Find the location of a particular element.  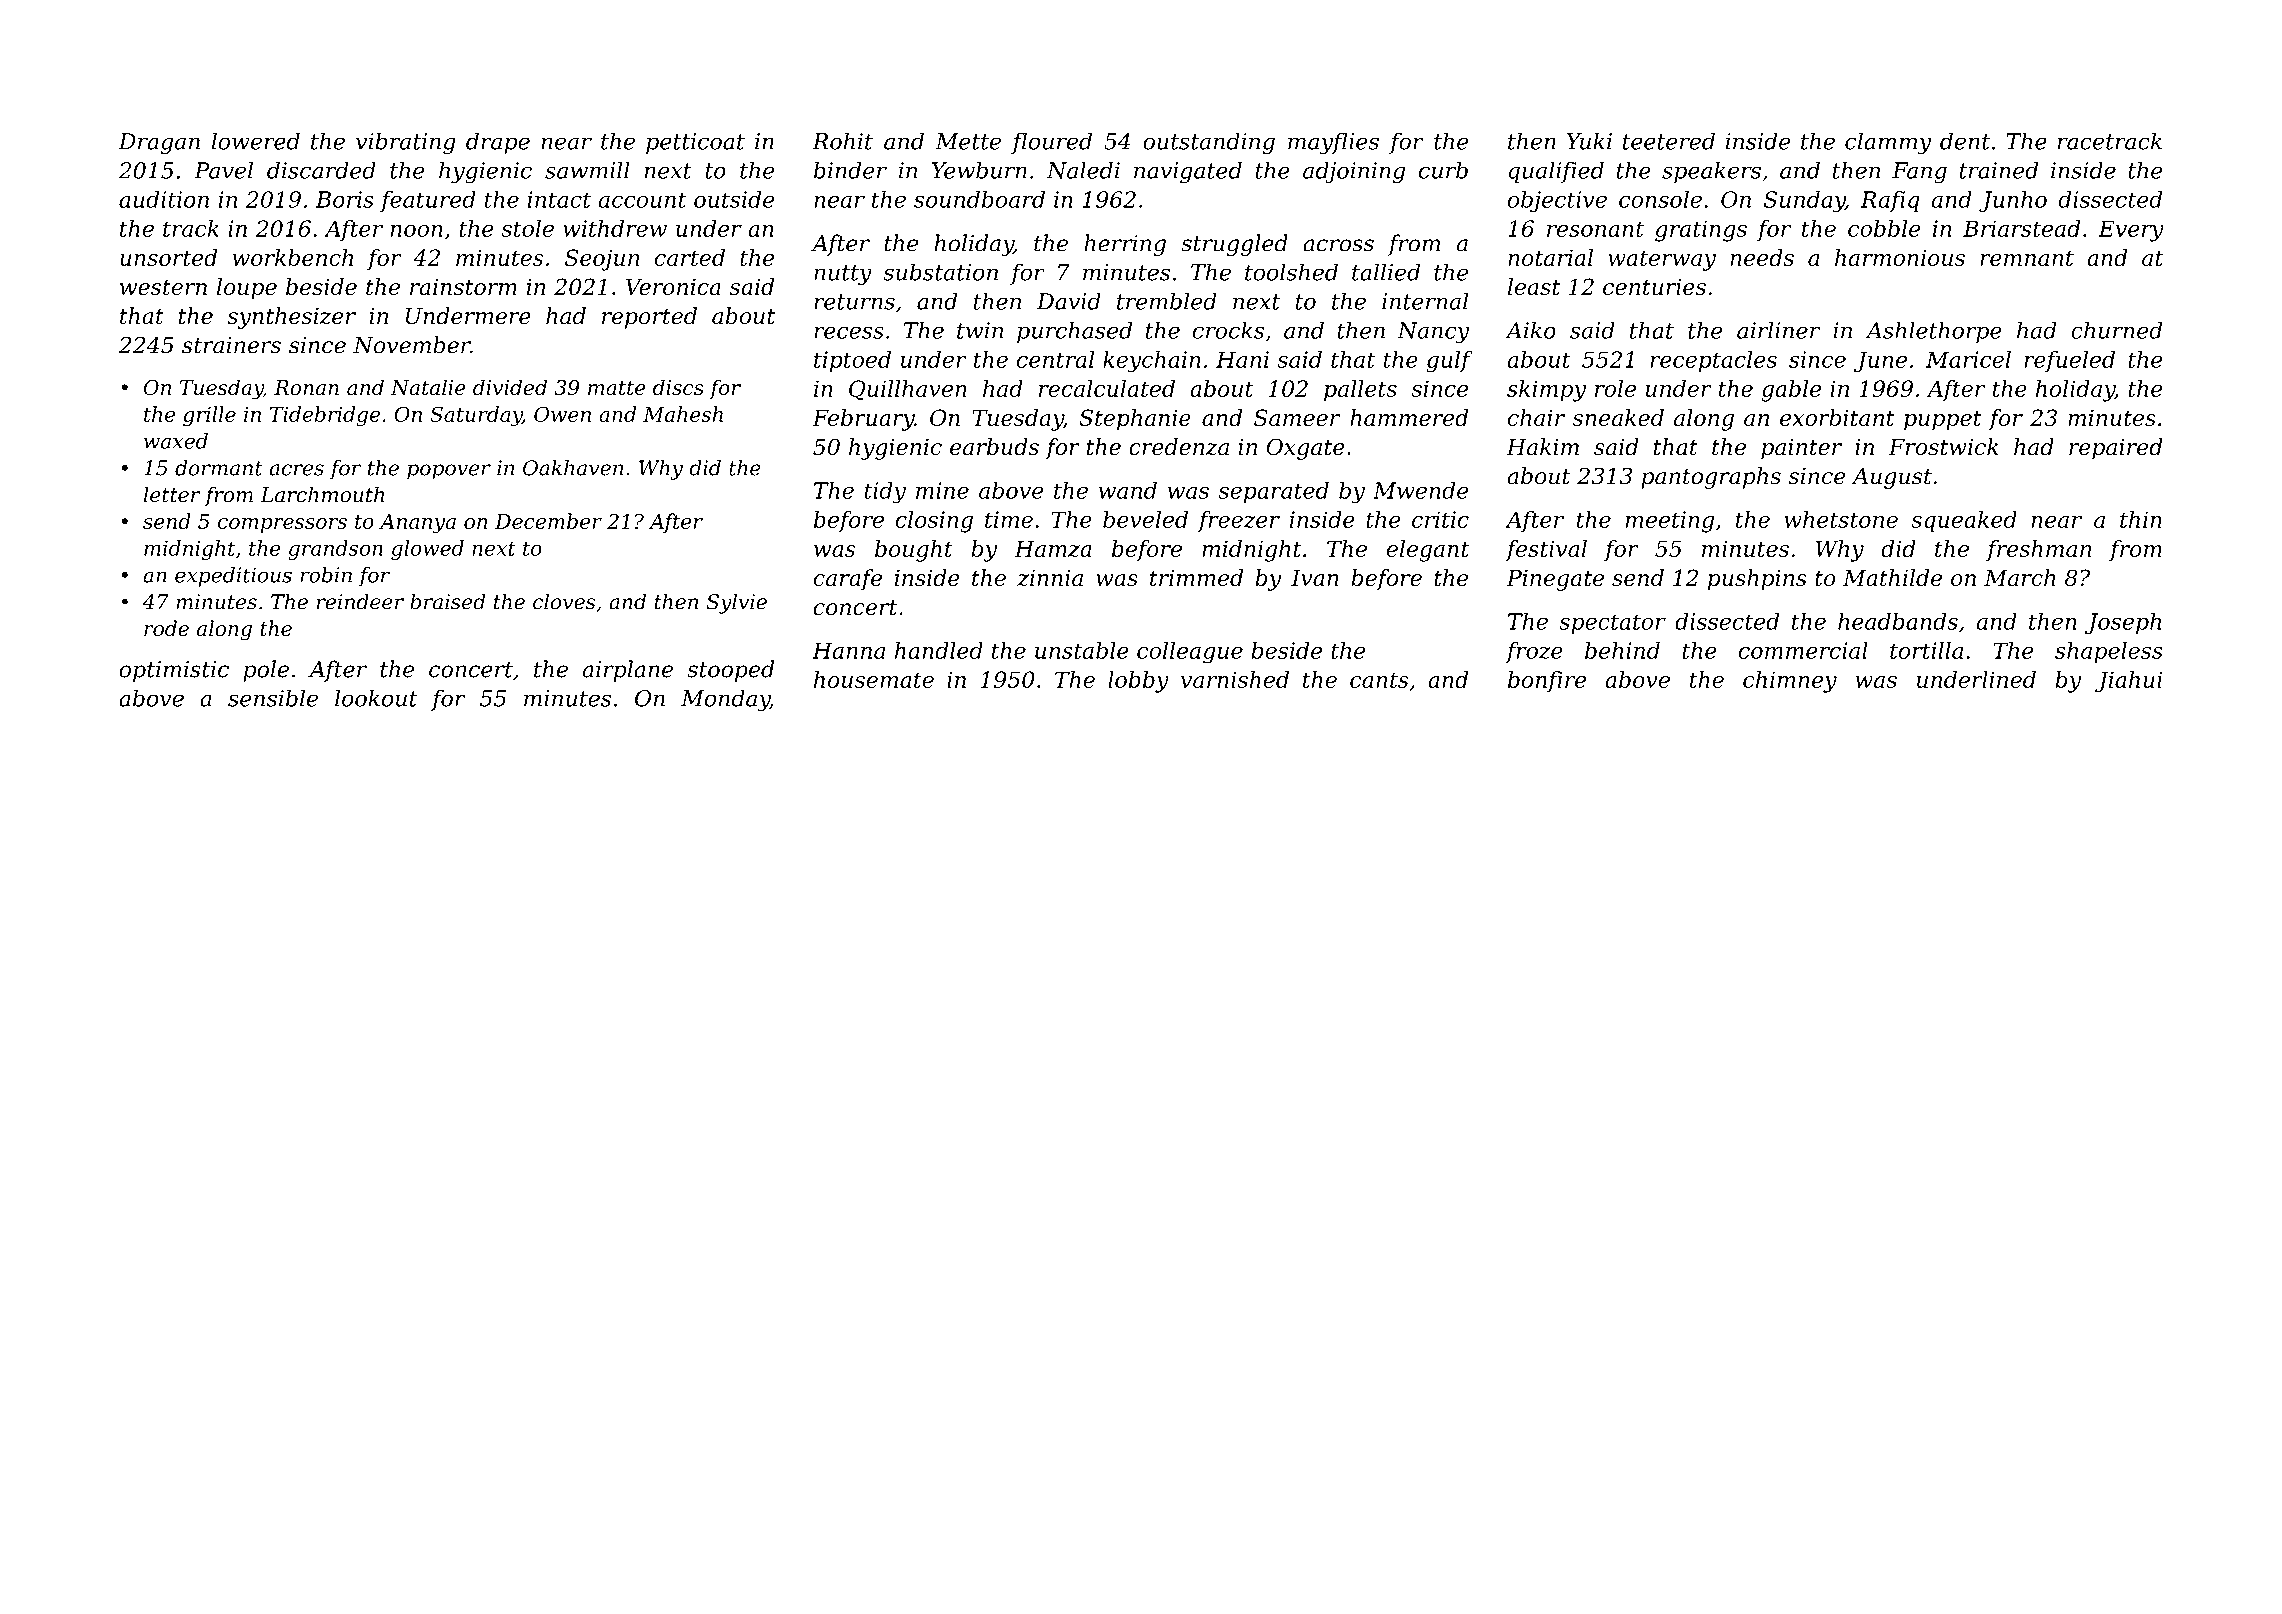

Junho is located at coordinates (2013, 201).
